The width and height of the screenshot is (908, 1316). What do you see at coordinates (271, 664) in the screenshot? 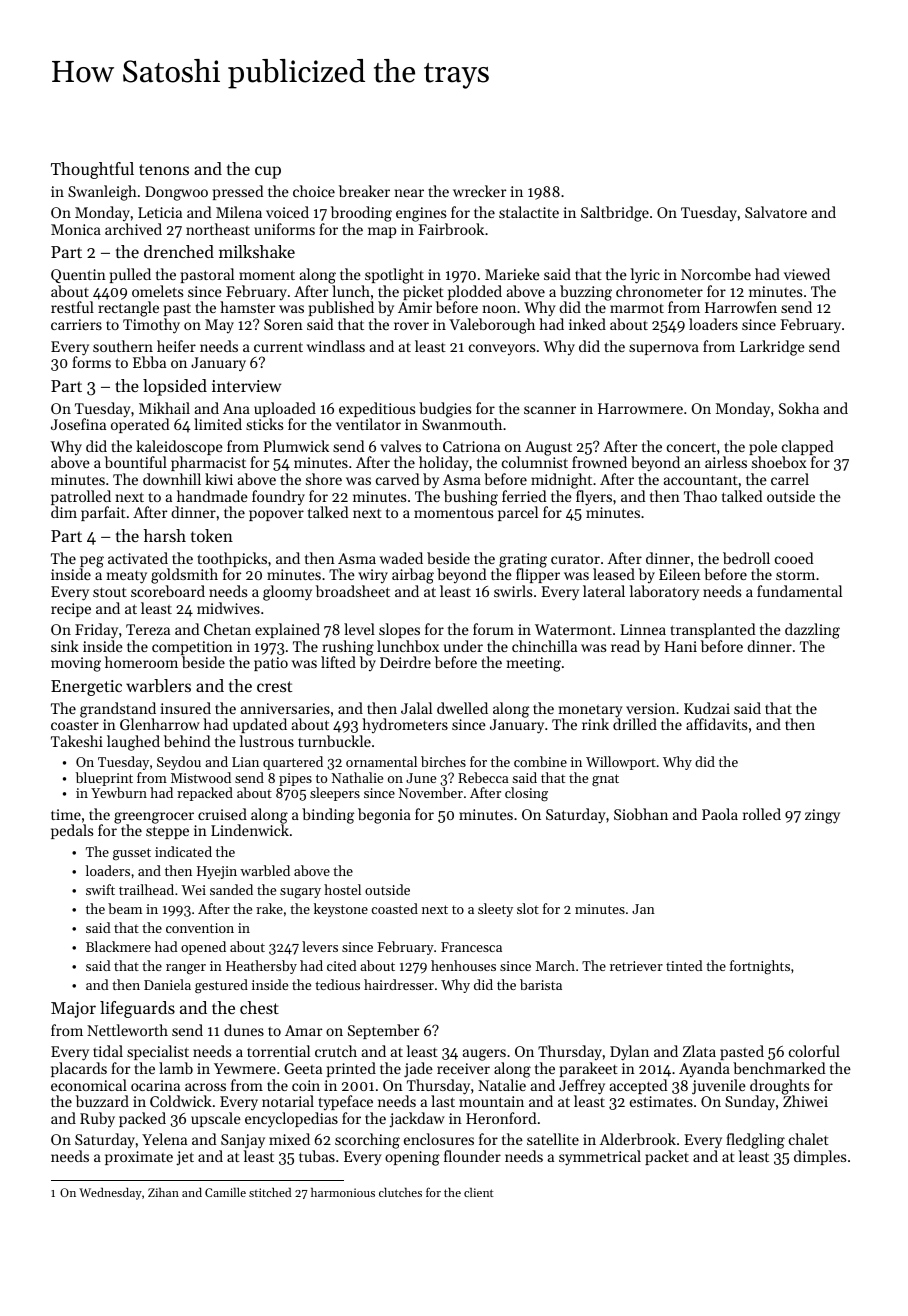
I see `patio` at bounding box center [271, 664].
